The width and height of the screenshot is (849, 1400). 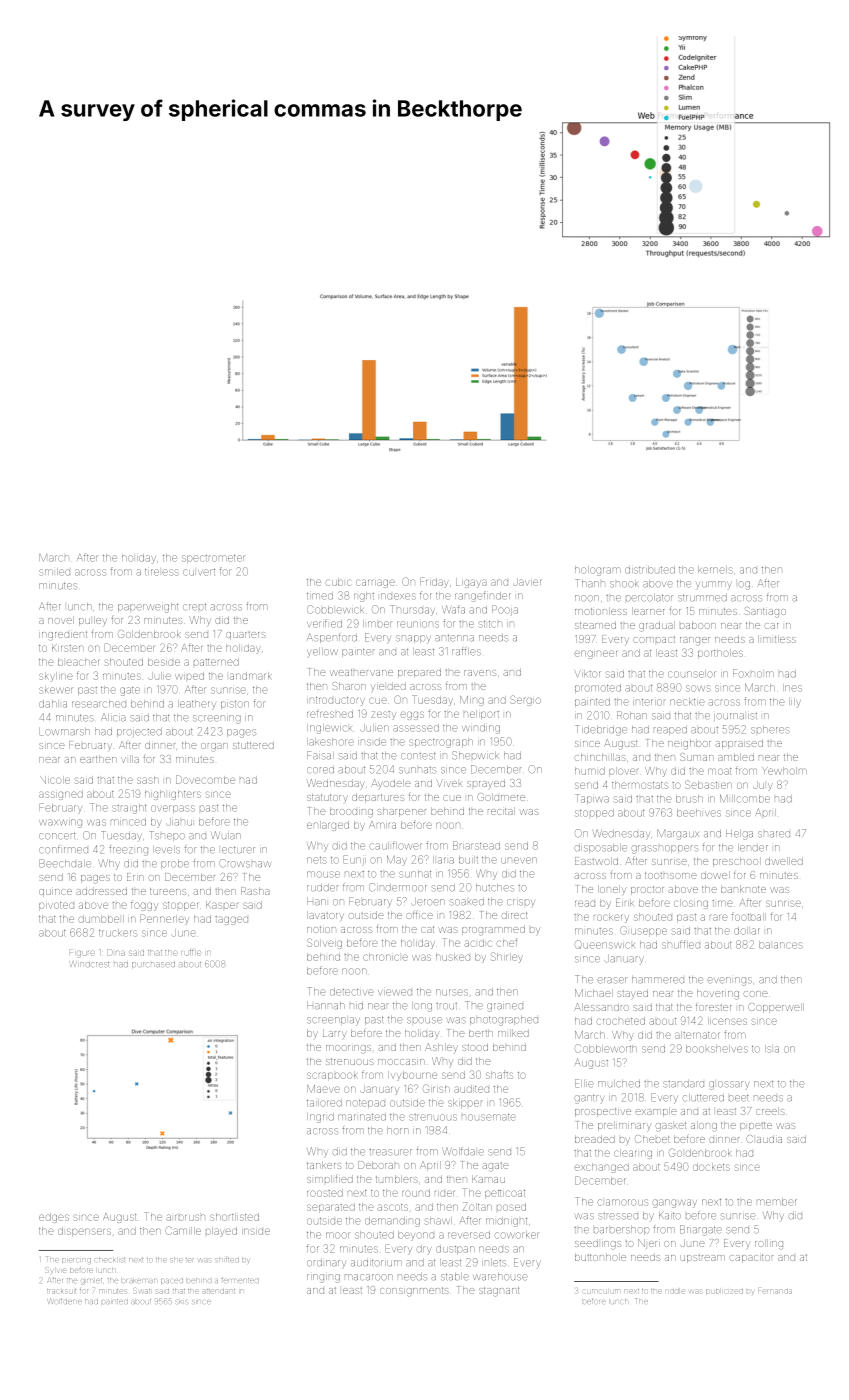 I want to click on shared, so click(x=774, y=834).
